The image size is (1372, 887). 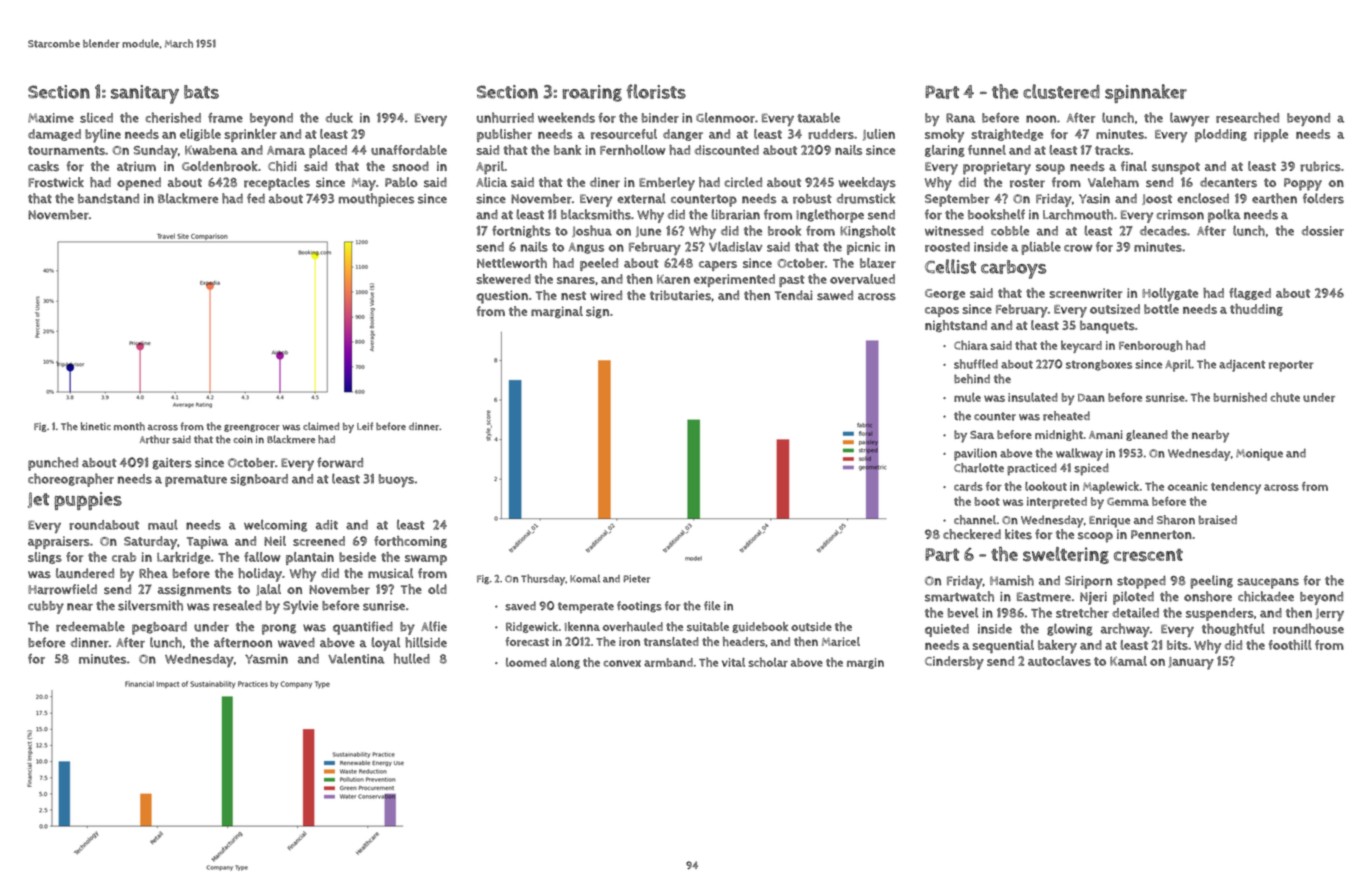 What do you see at coordinates (145, 94) in the screenshot?
I see `sanitary` at bounding box center [145, 94].
